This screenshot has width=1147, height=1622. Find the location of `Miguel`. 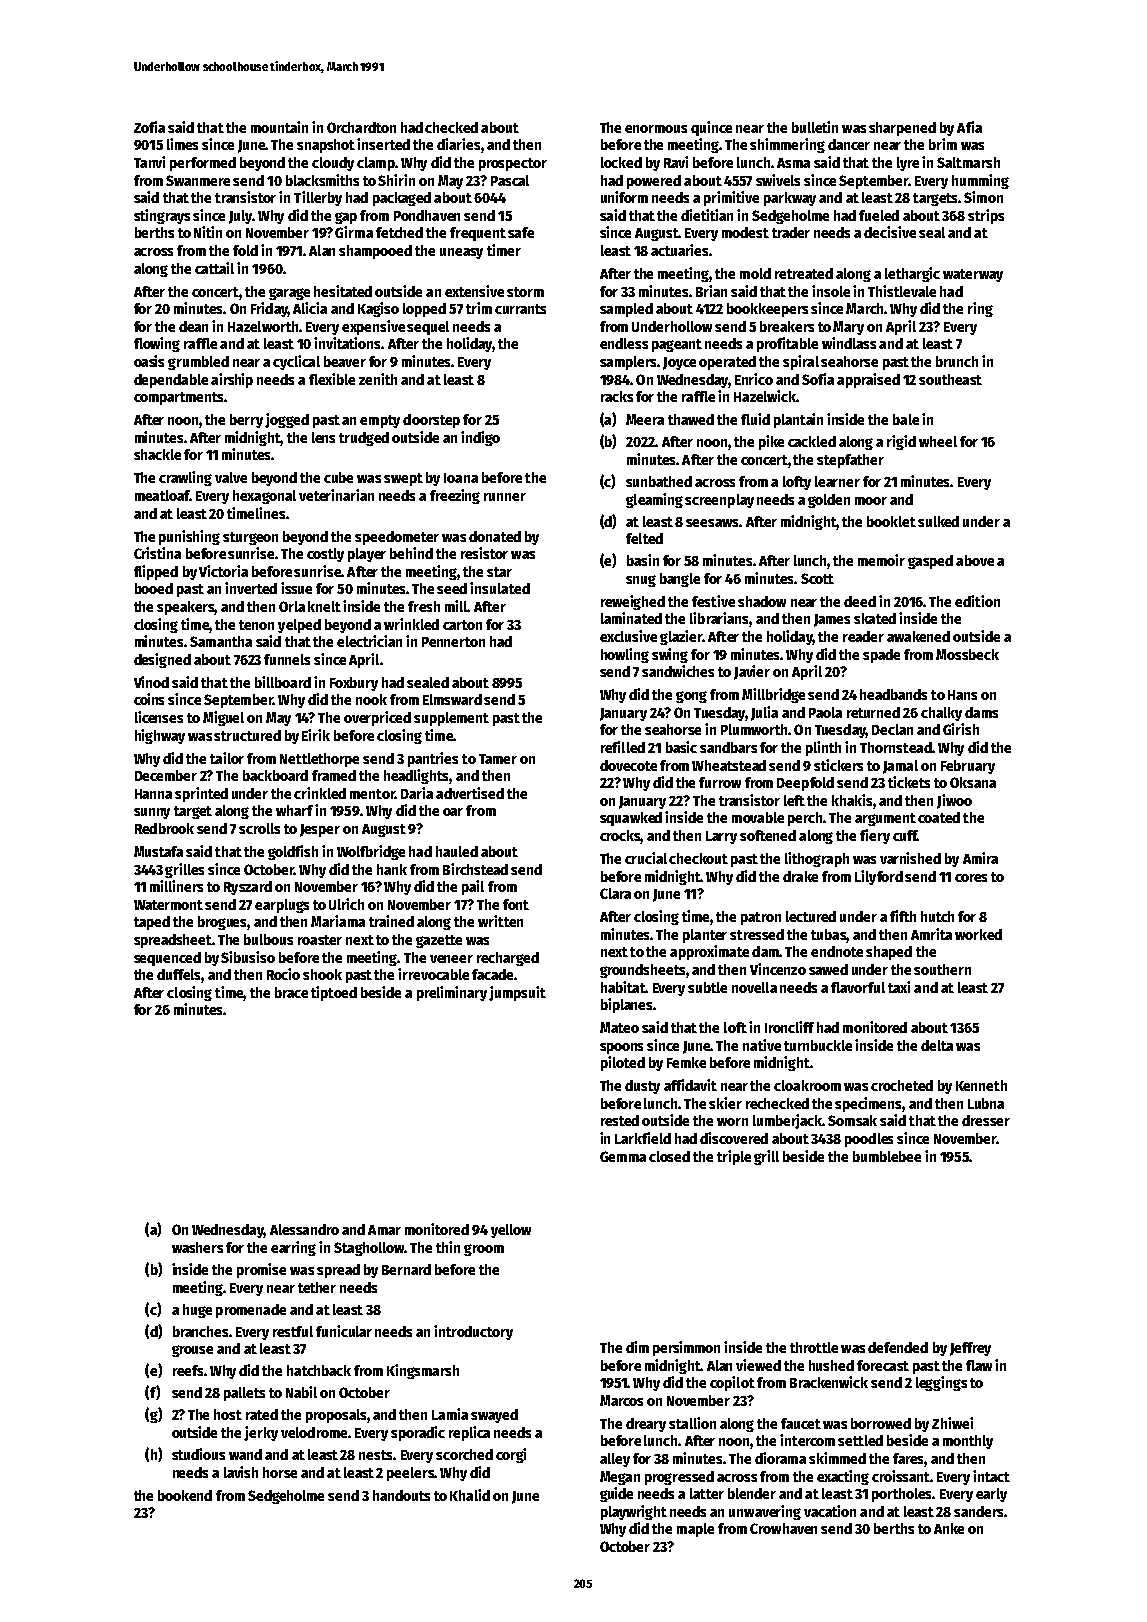

Miguel is located at coordinates (223, 718).
